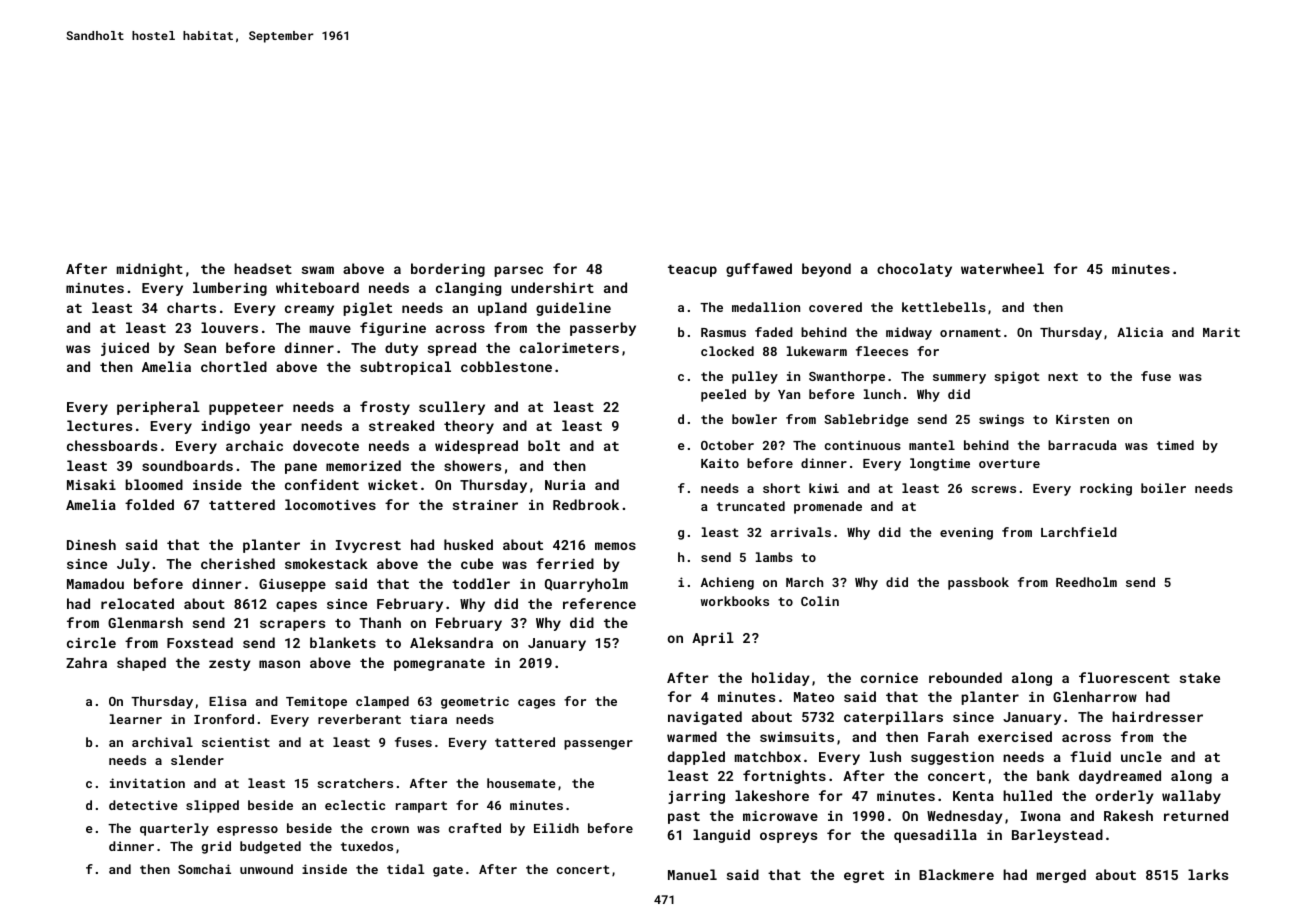 The image size is (1308, 924). What do you see at coordinates (774, 332) in the image?
I see `faded` at bounding box center [774, 332].
